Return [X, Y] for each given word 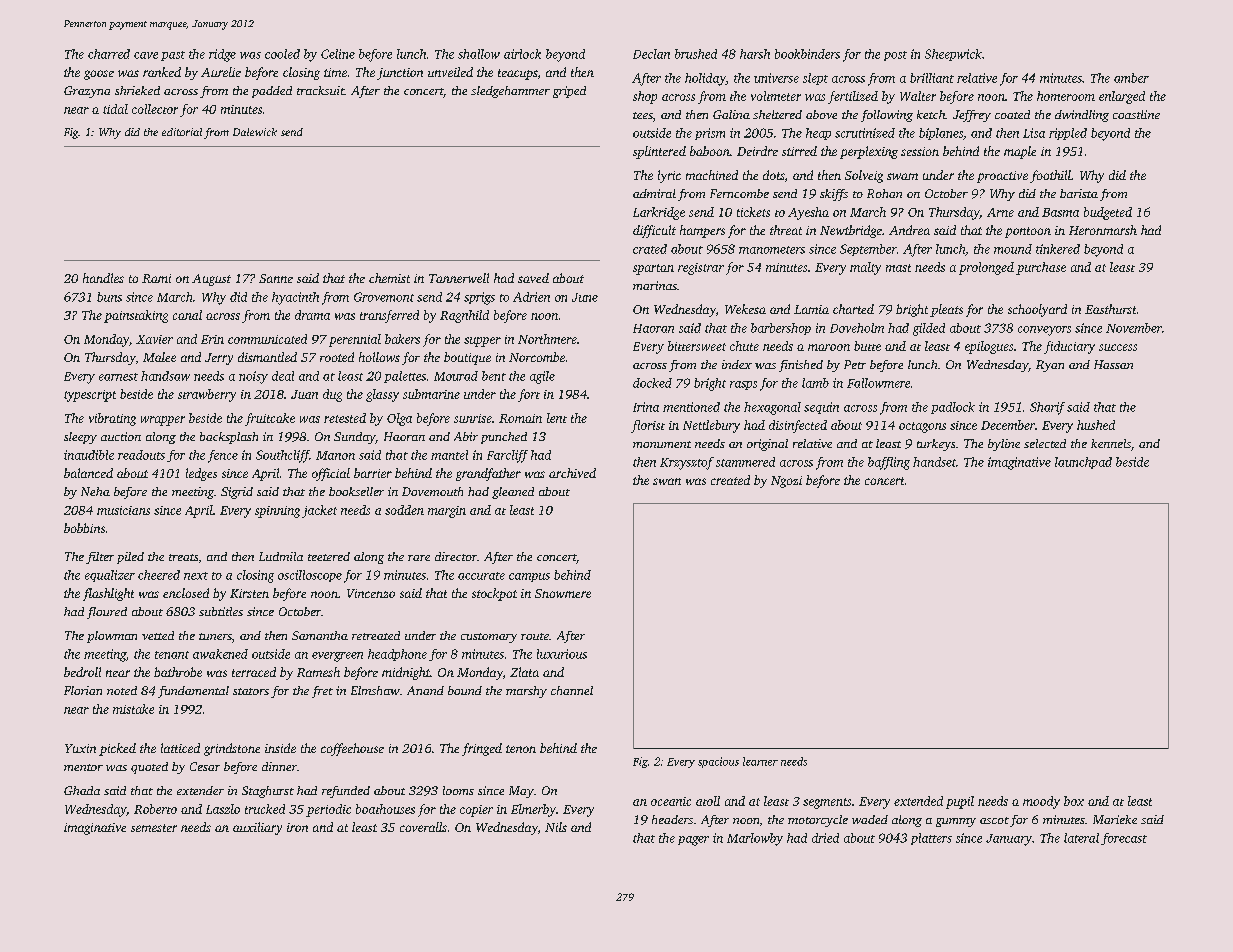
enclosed [186, 593]
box [1074, 801]
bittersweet [697, 346]
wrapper [163, 421]
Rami [156, 278]
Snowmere [563, 593]
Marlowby [755, 839]
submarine [431, 394]
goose [99, 75]
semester [154, 828]
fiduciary [1069, 347]
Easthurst [1110, 309]
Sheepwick [953, 55]
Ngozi [786, 482]
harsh [755, 54]
